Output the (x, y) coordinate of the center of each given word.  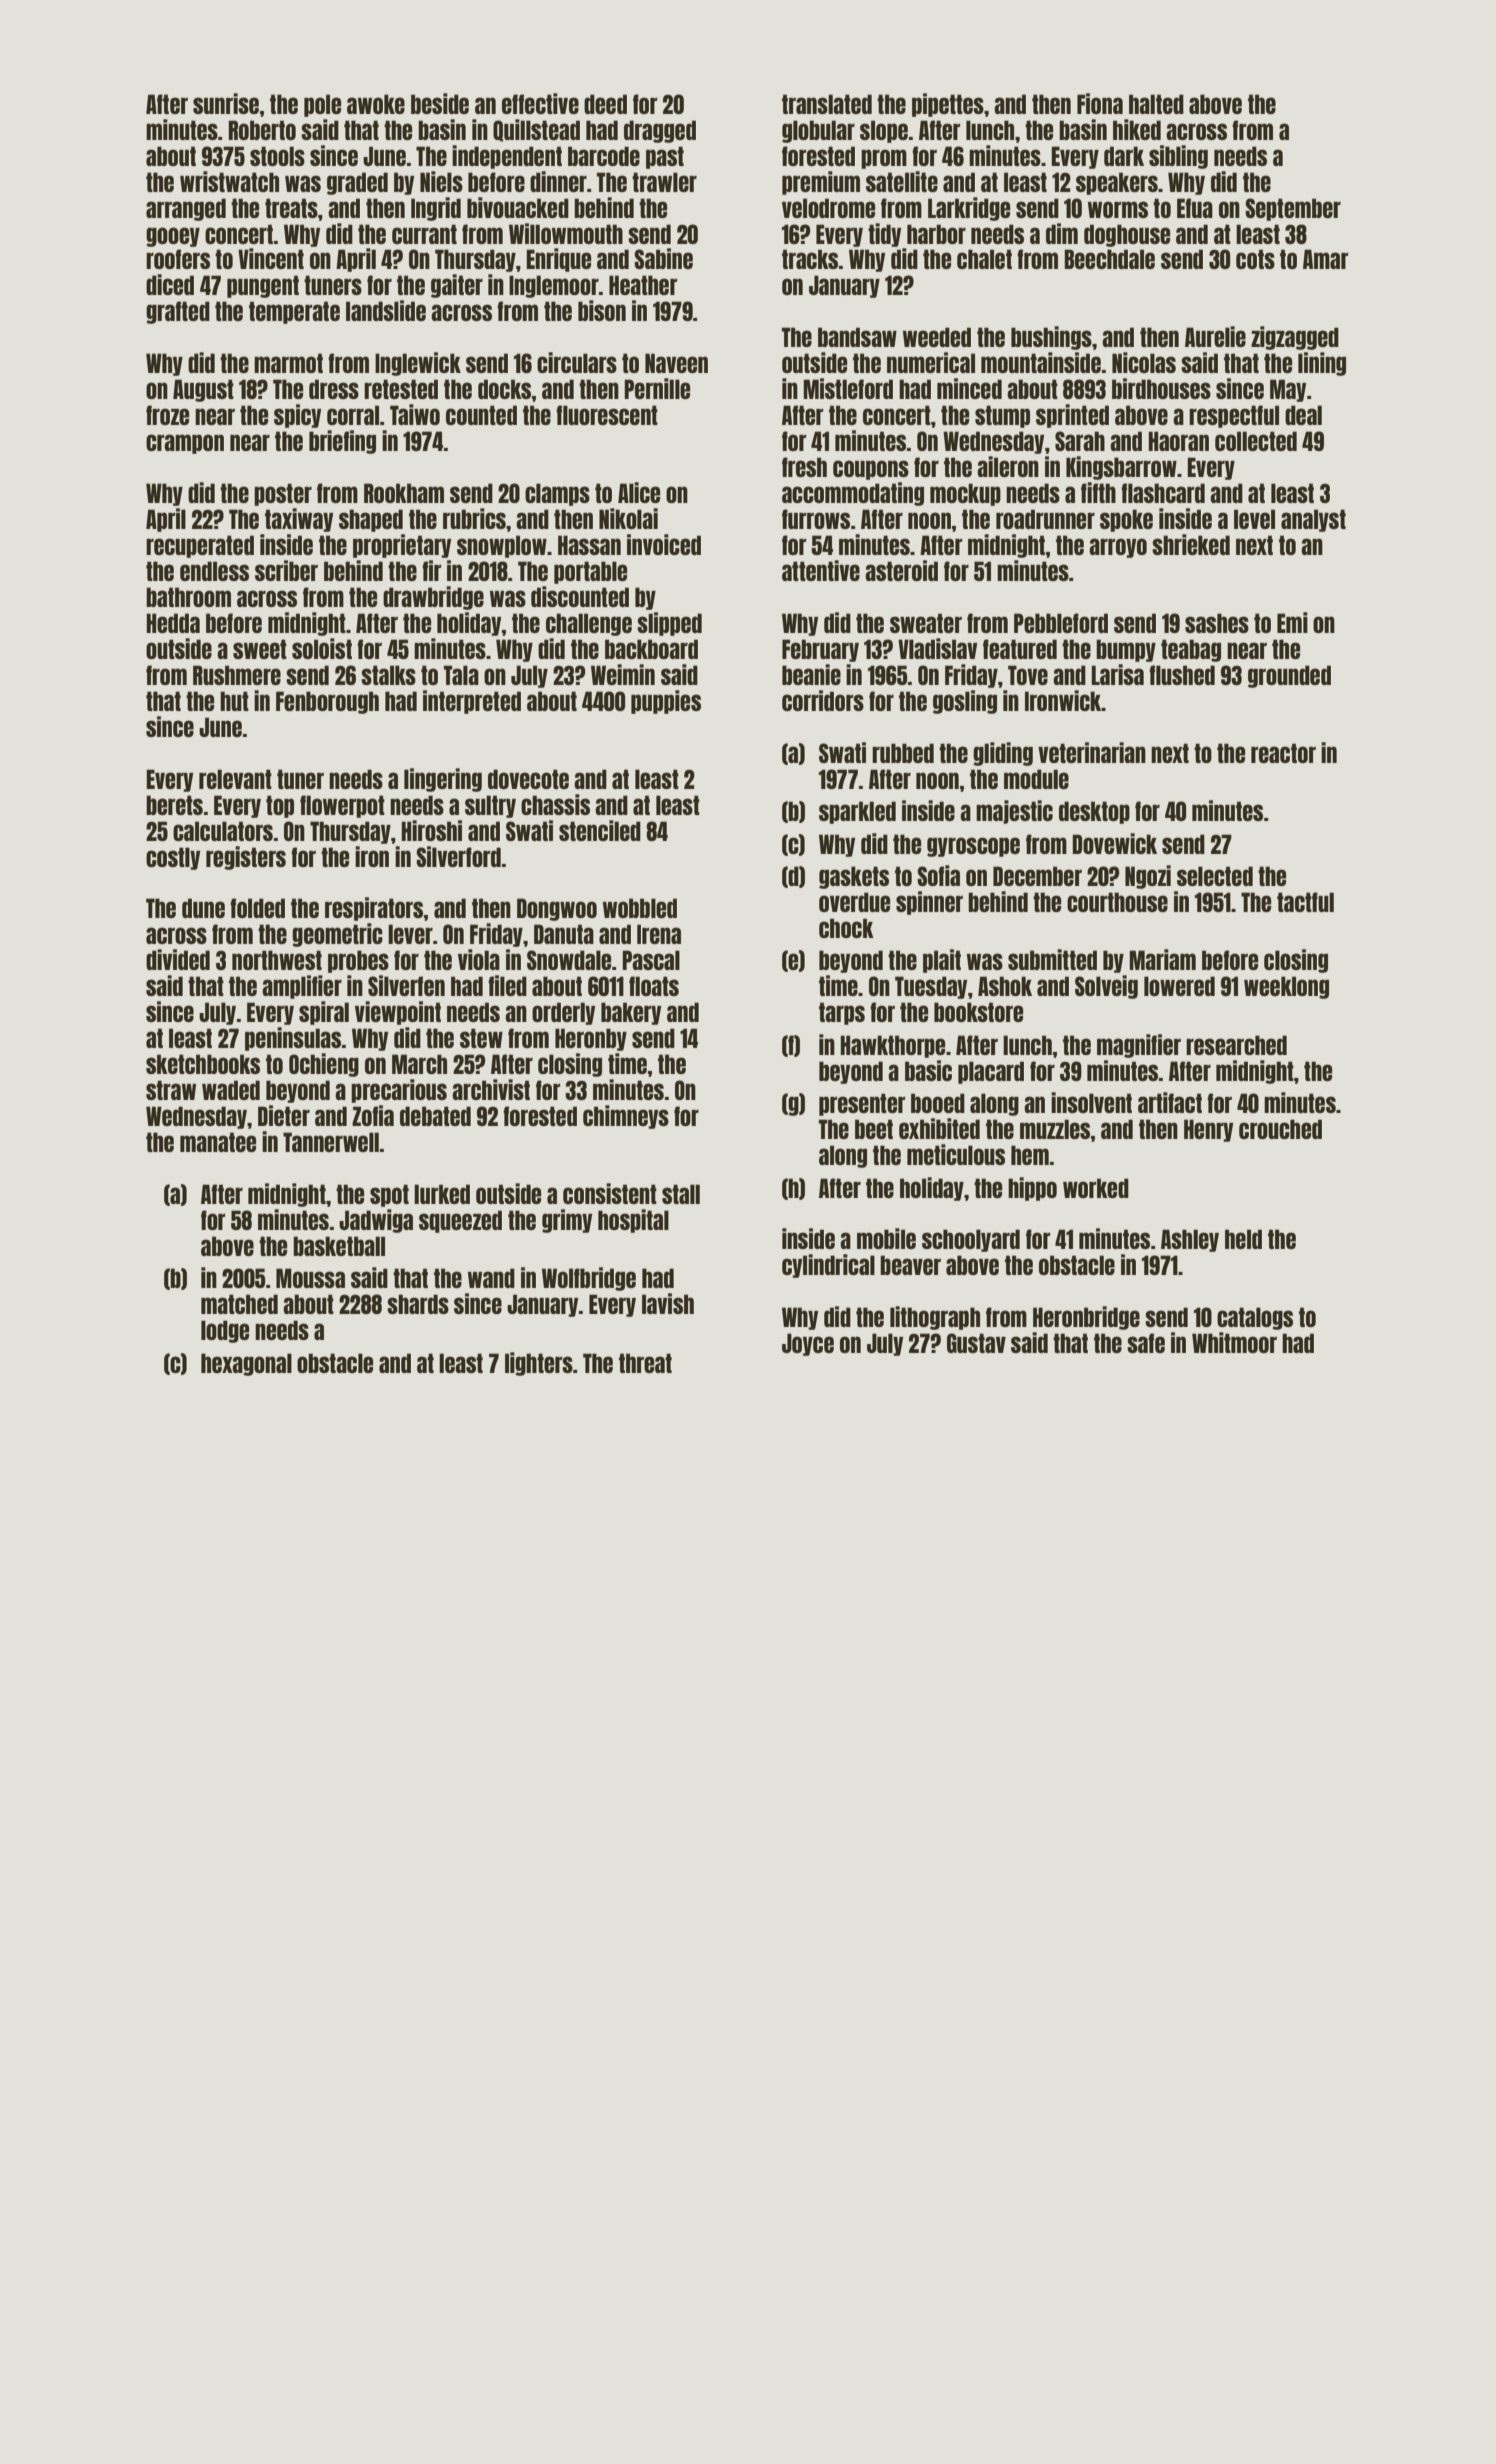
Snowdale (569, 960)
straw (171, 1090)
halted (1156, 104)
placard (991, 1072)
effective (540, 103)
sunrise (226, 103)
